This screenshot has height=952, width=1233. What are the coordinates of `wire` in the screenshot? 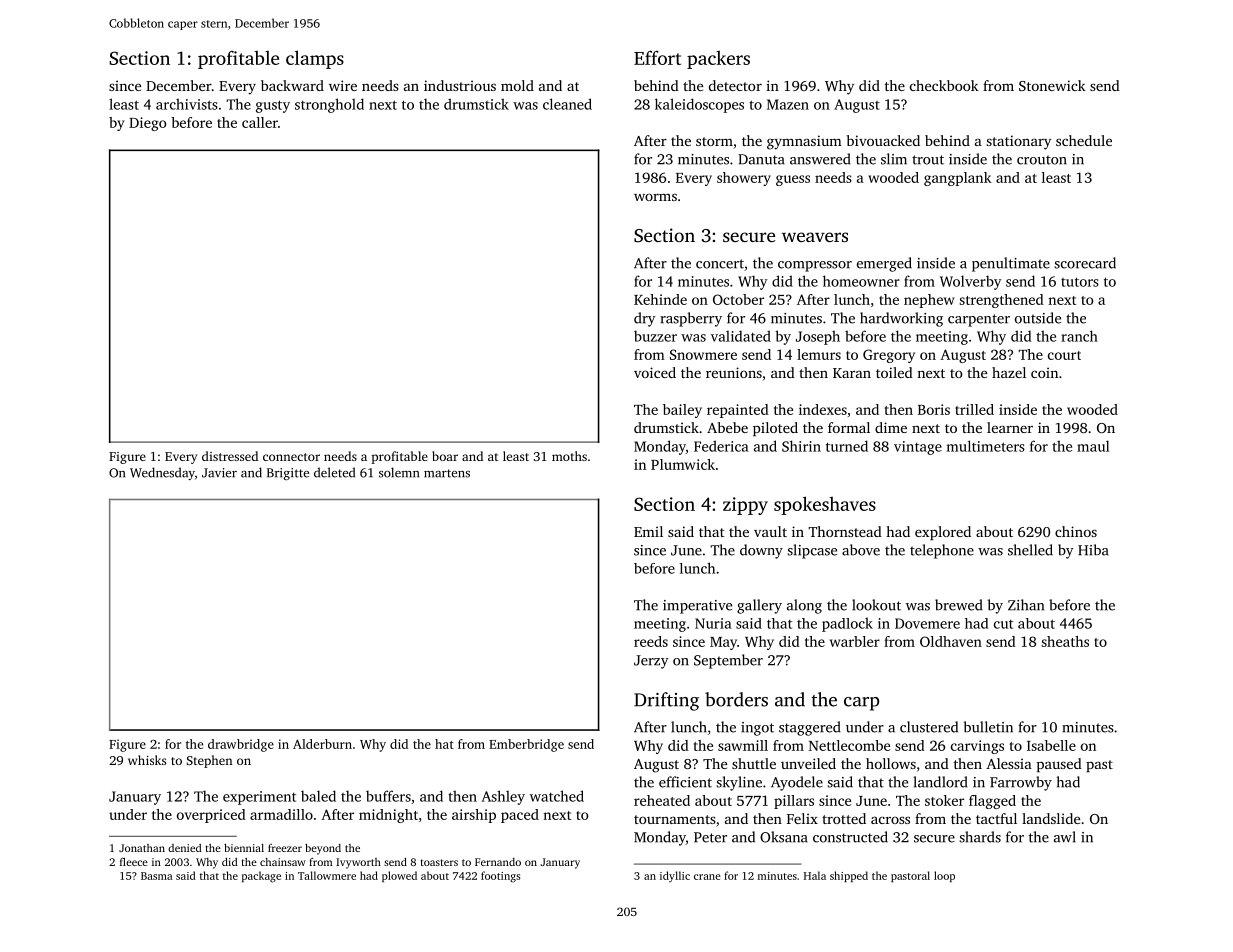 It's located at (343, 85).
